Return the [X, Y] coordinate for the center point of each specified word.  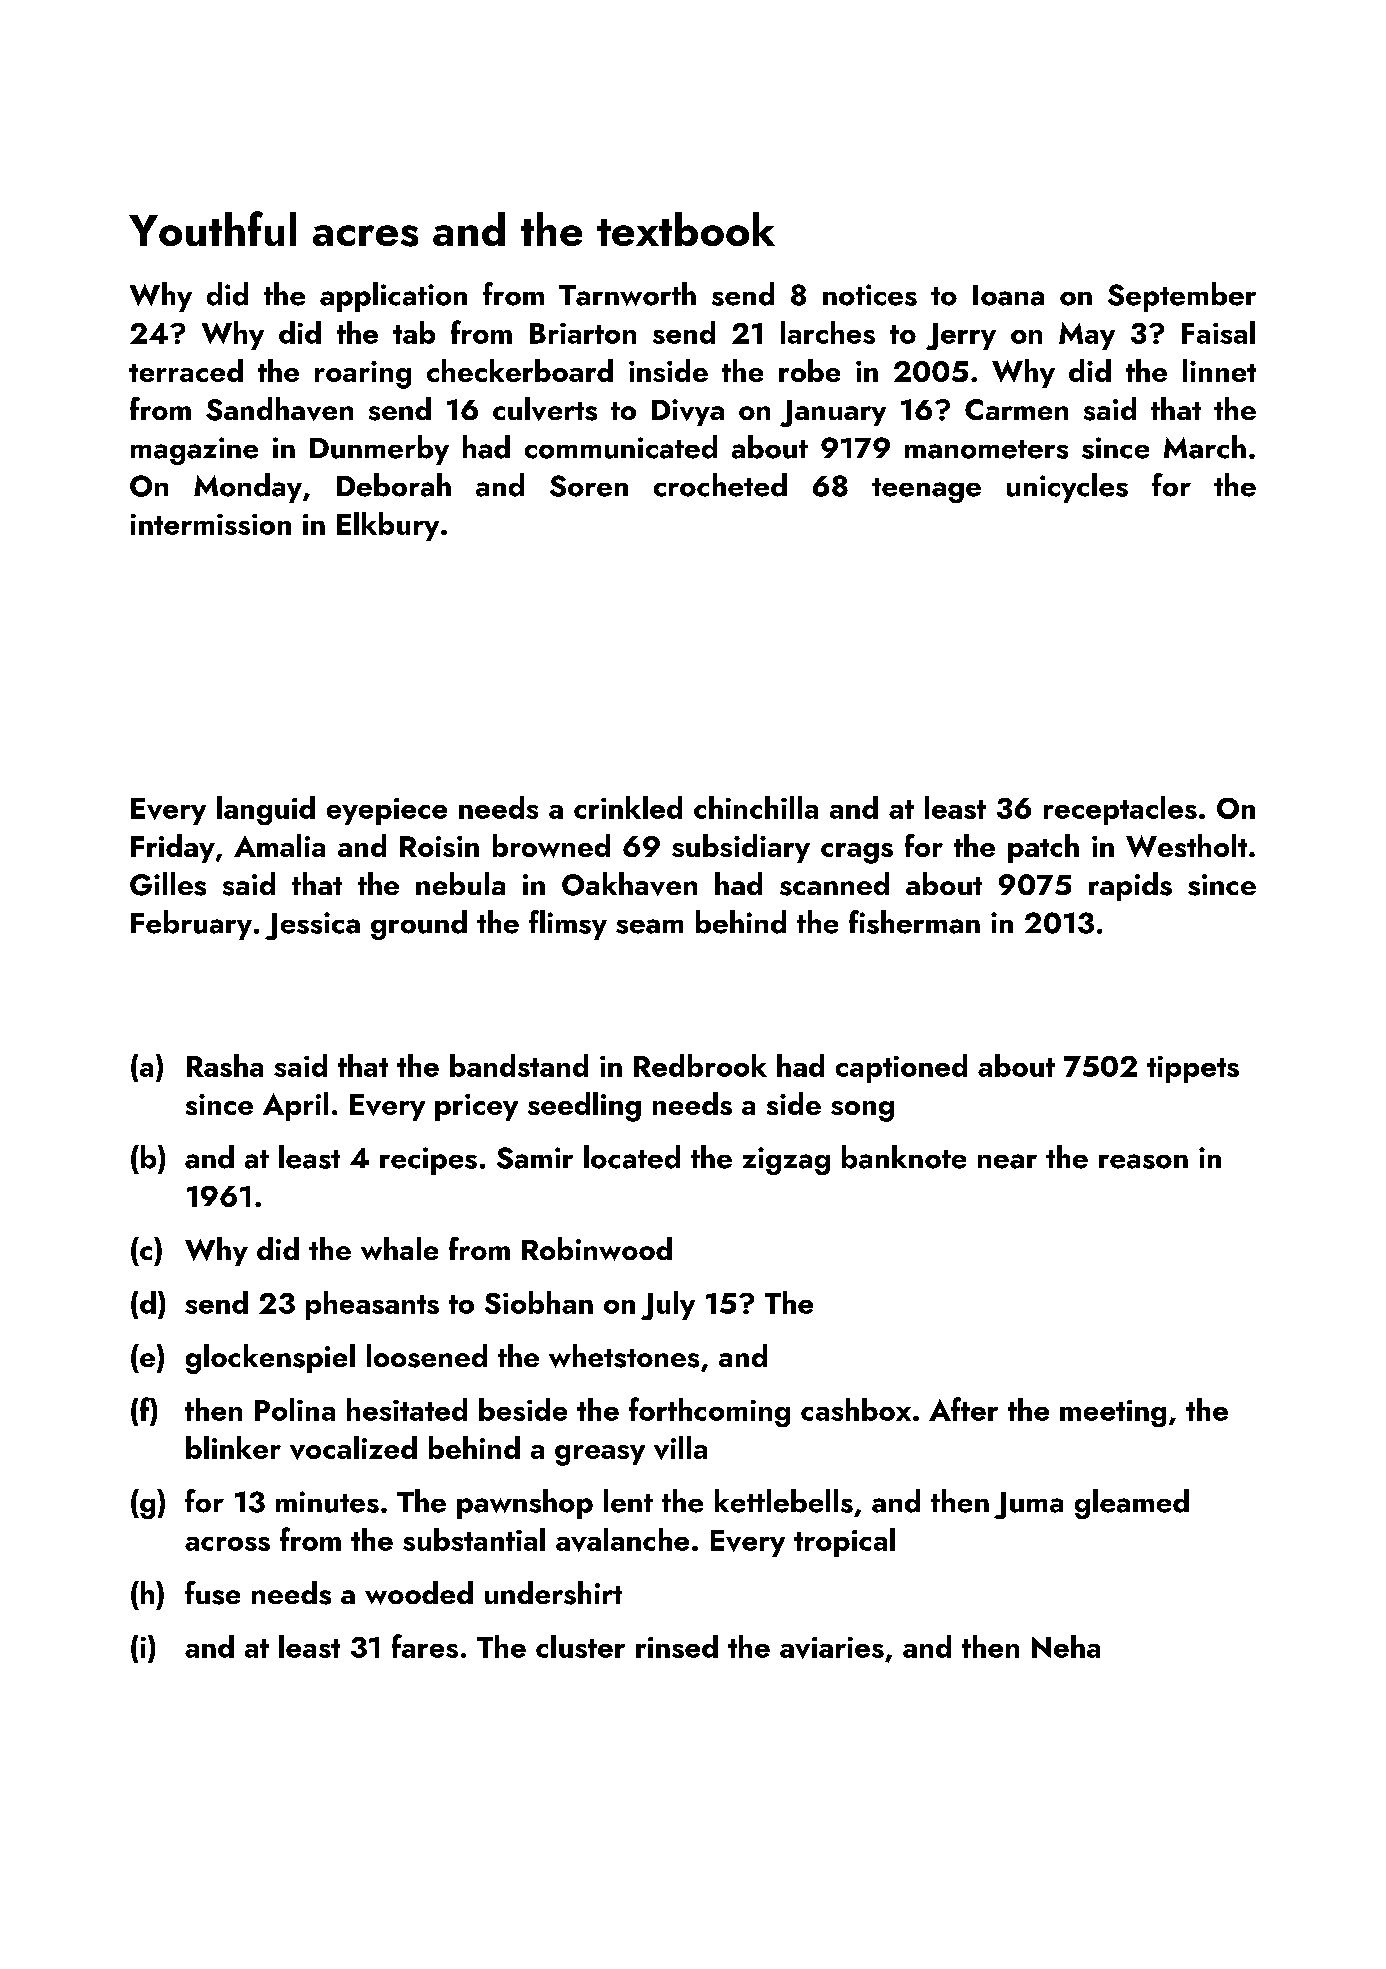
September [1182, 297]
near [1007, 1161]
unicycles [1067, 488]
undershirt [553, 1593]
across [227, 1544]
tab [414, 332]
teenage [926, 490]
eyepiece [387, 811]
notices [870, 295]
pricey [476, 1107]
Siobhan [539, 1302]
